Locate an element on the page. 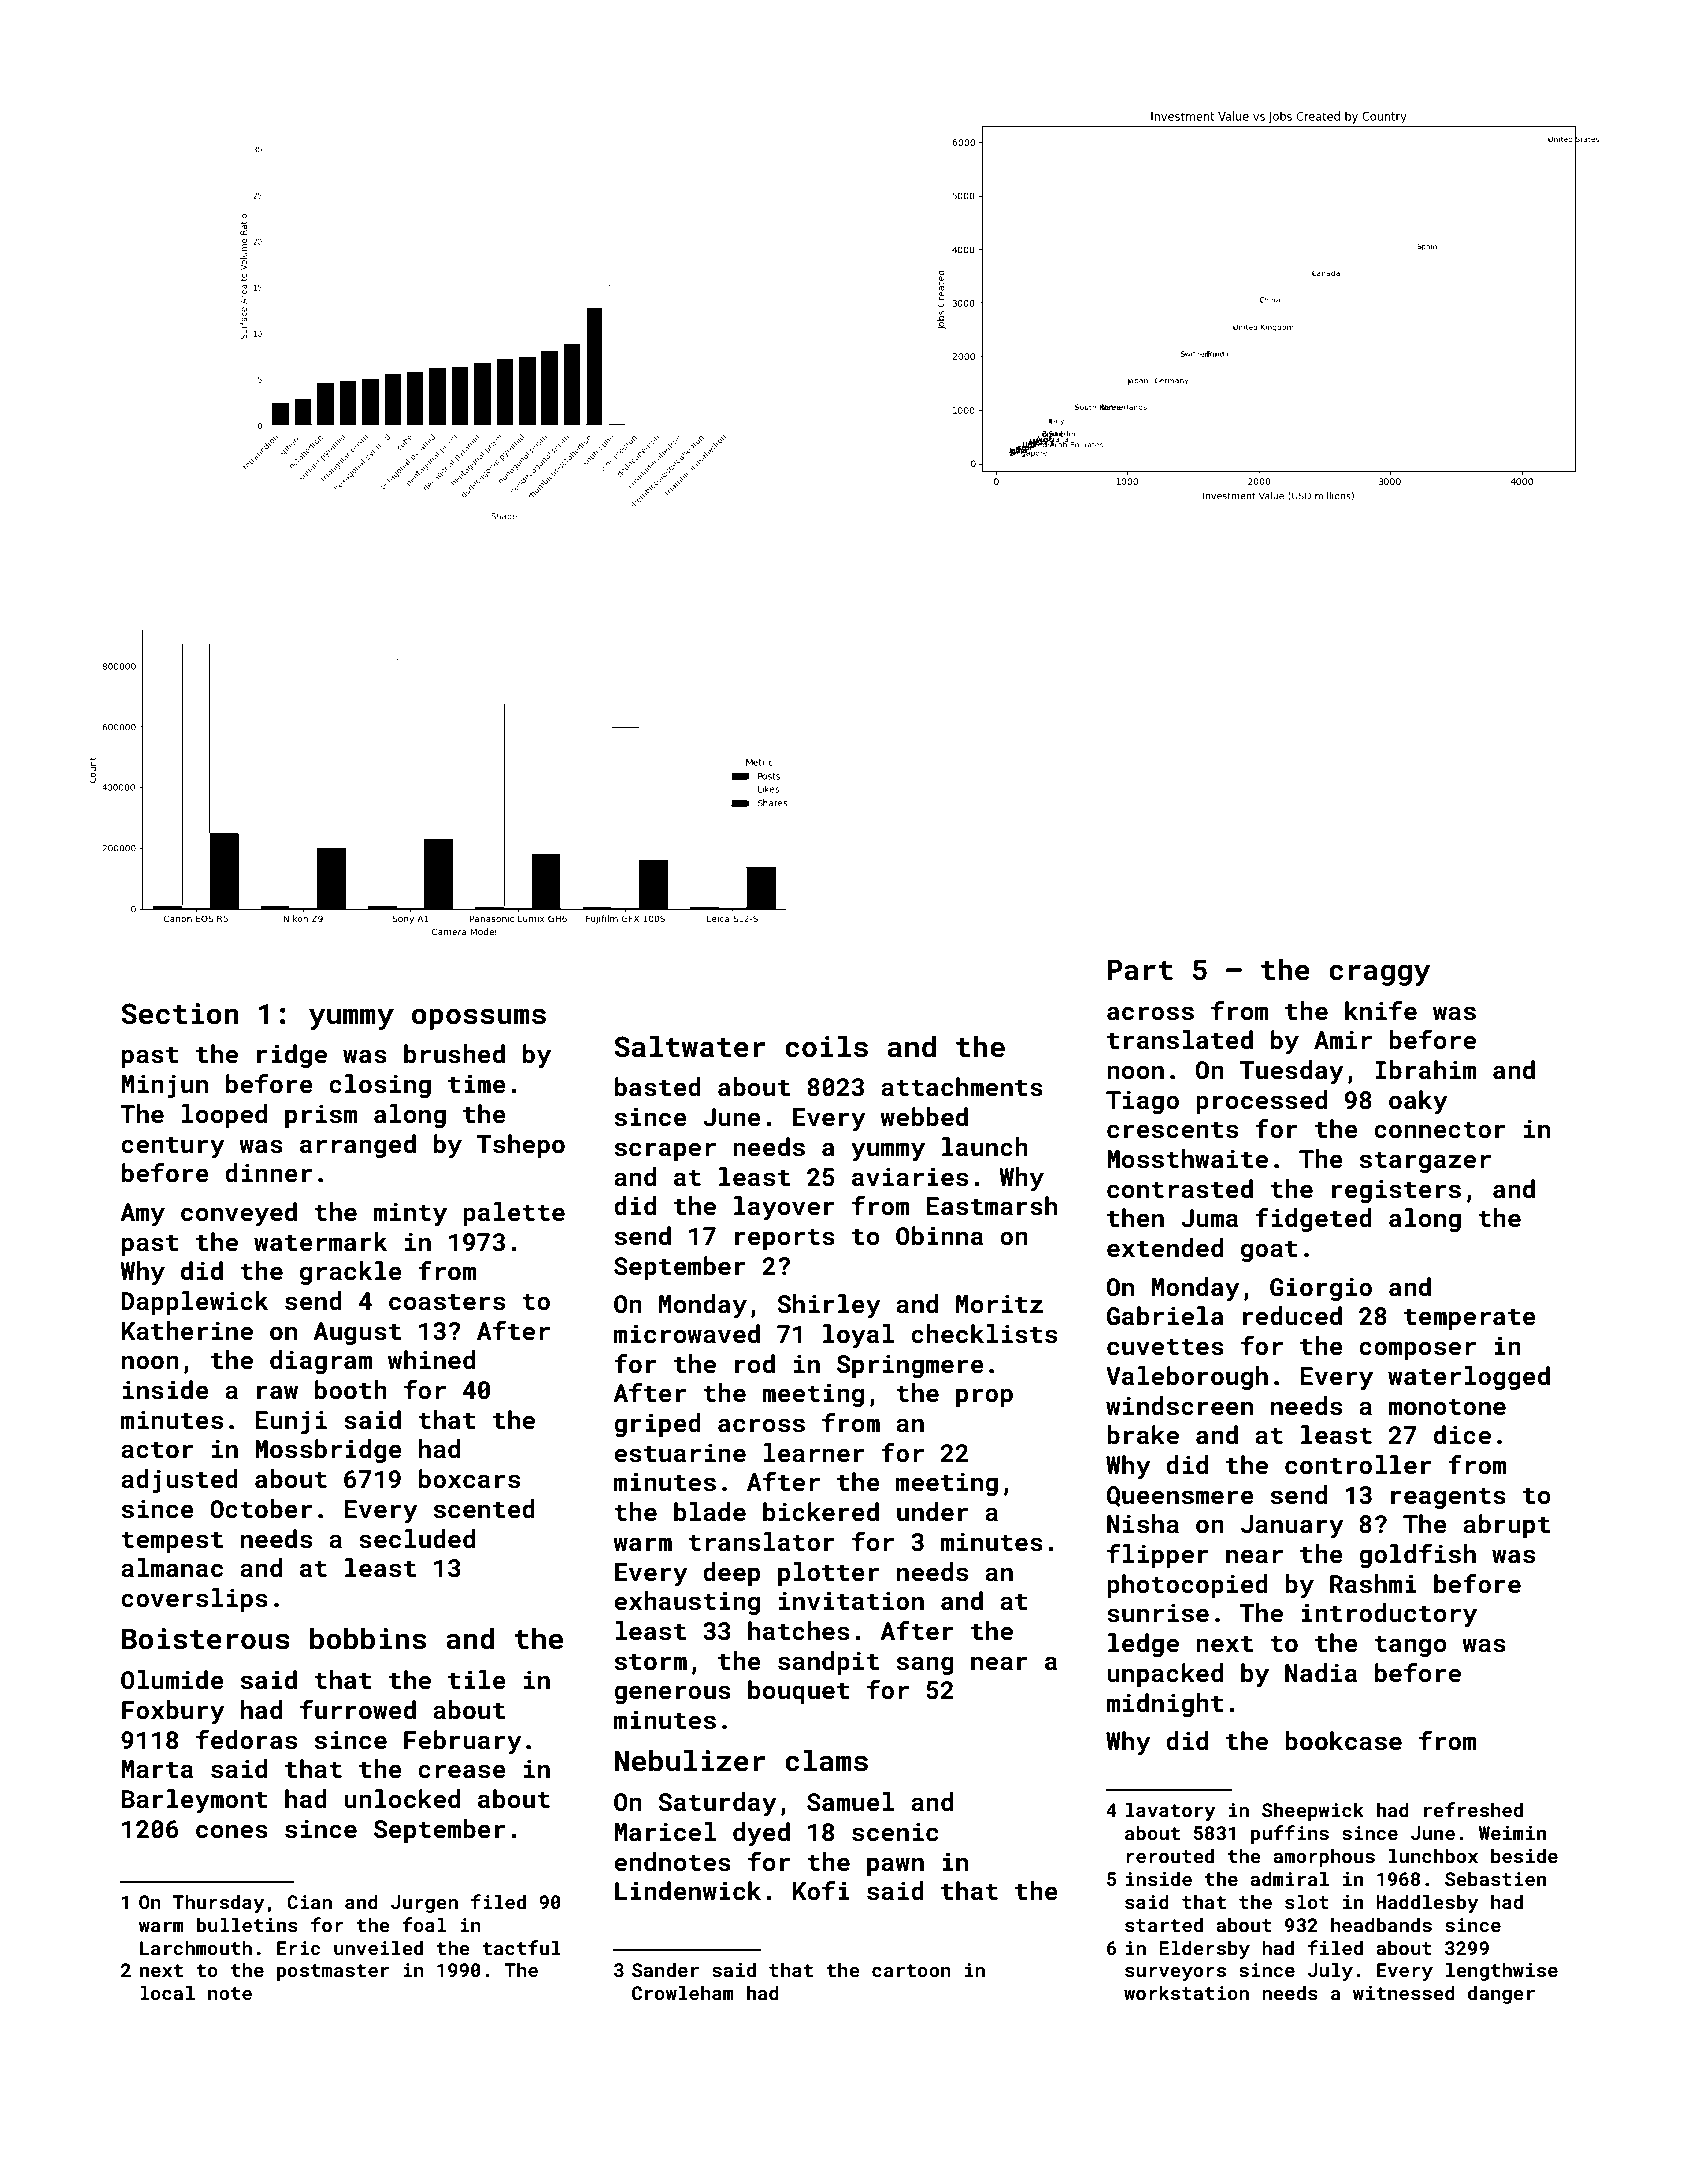 This image has width=1683, height=2178. Katherine is located at coordinates (187, 1331).
